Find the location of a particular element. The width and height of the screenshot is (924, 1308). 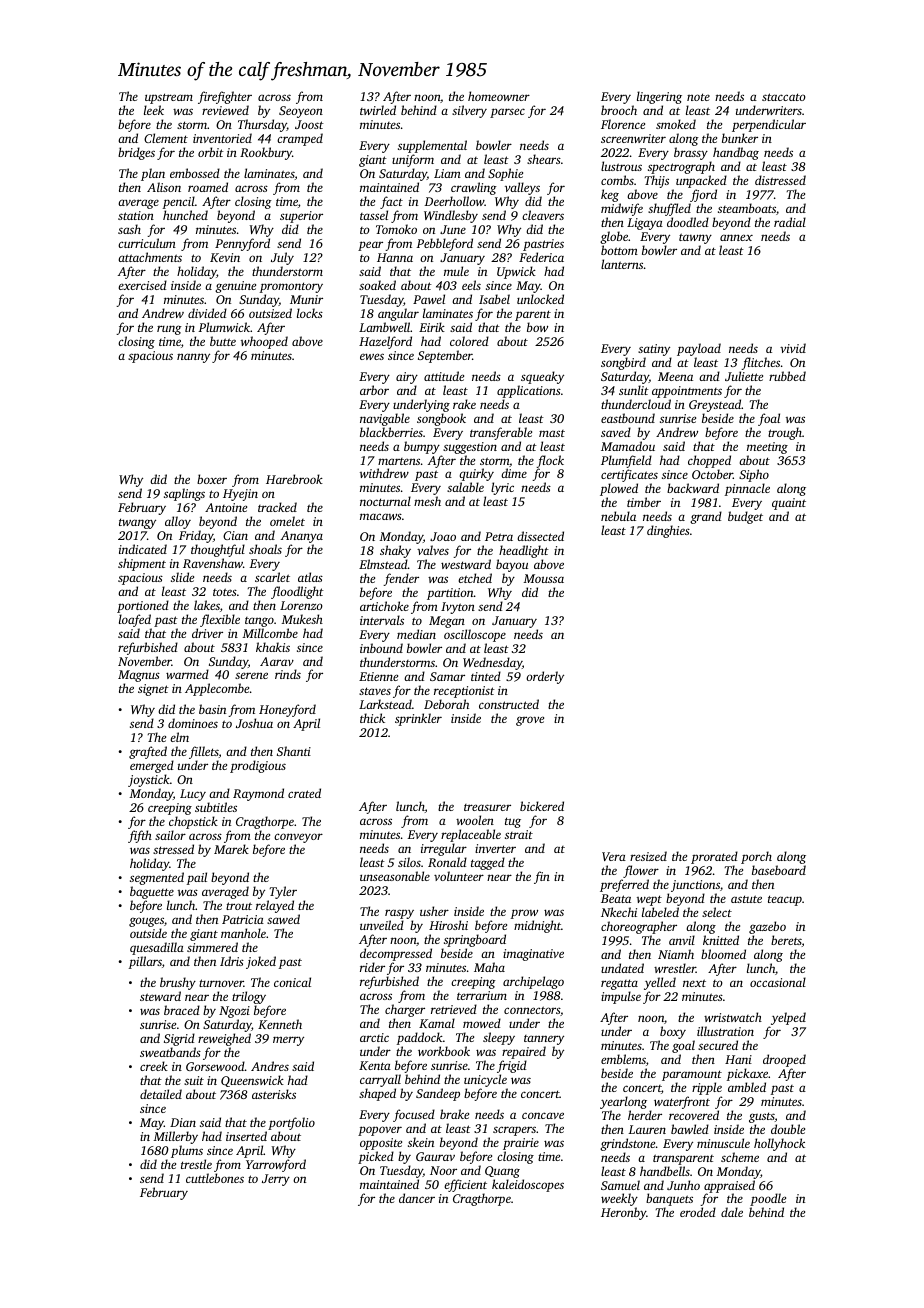

creek is located at coordinates (154, 1066).
